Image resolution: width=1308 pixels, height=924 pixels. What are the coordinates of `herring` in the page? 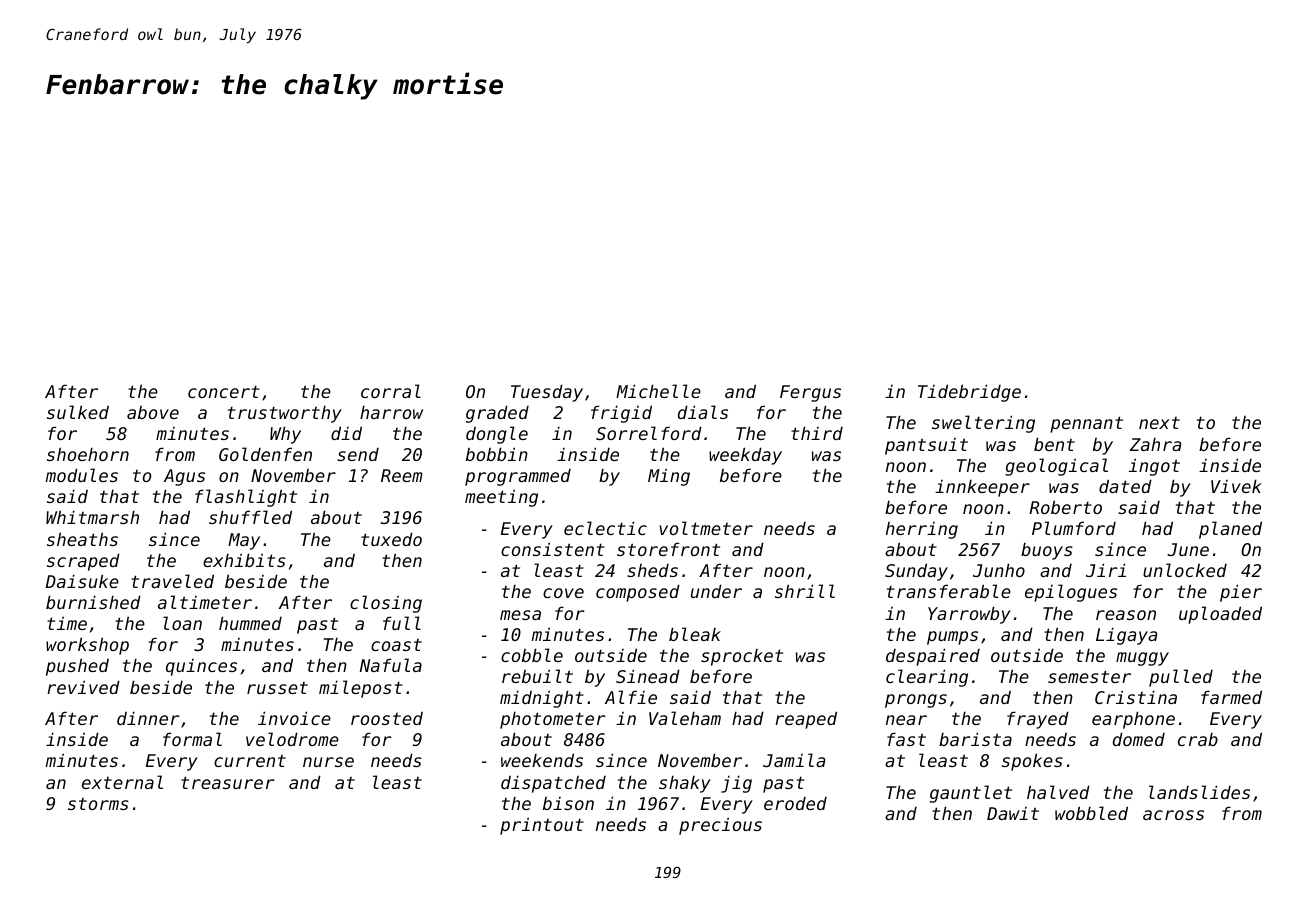 It's located at (922, 530).
